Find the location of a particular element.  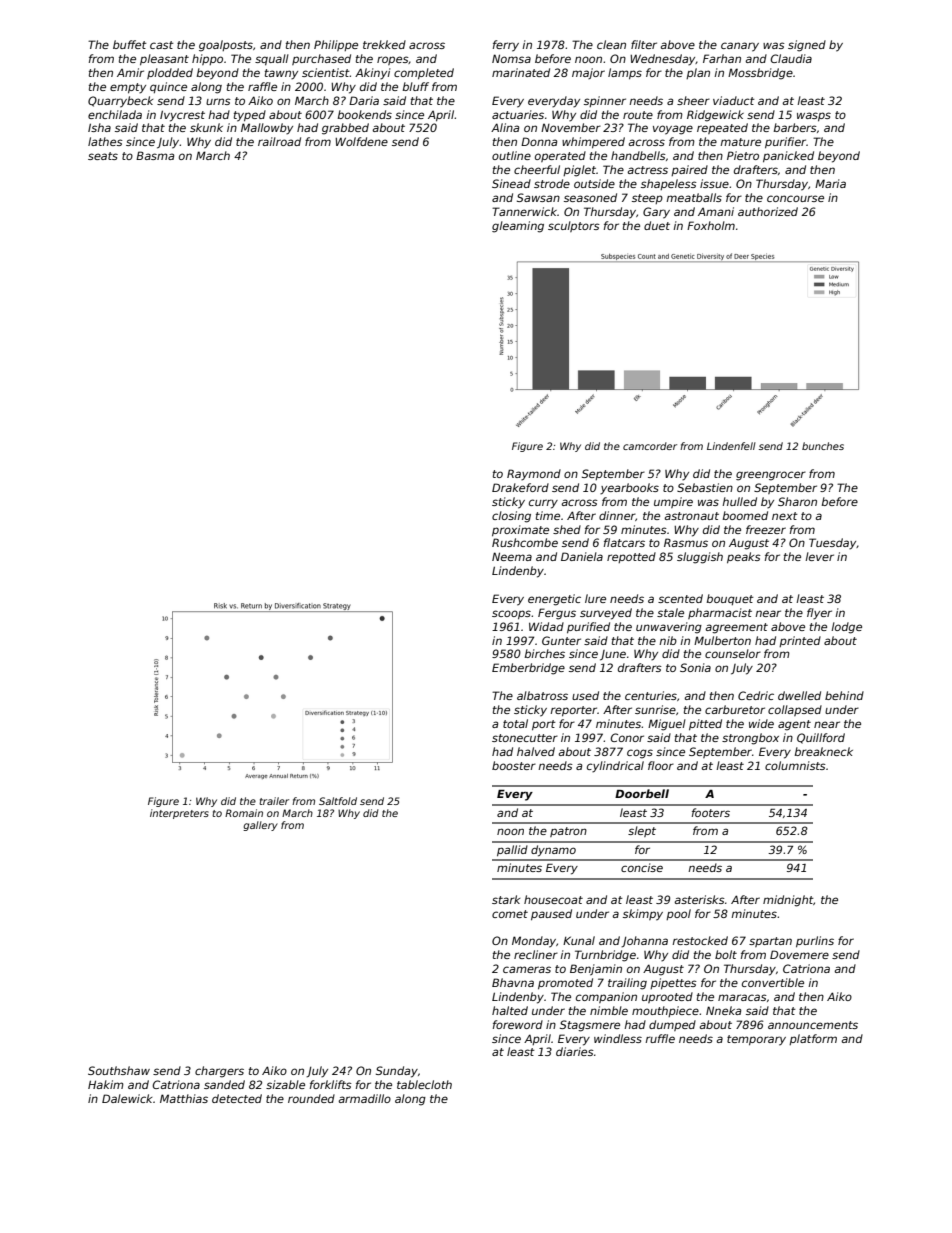

rounded is located at coordinates (311, 1098).
